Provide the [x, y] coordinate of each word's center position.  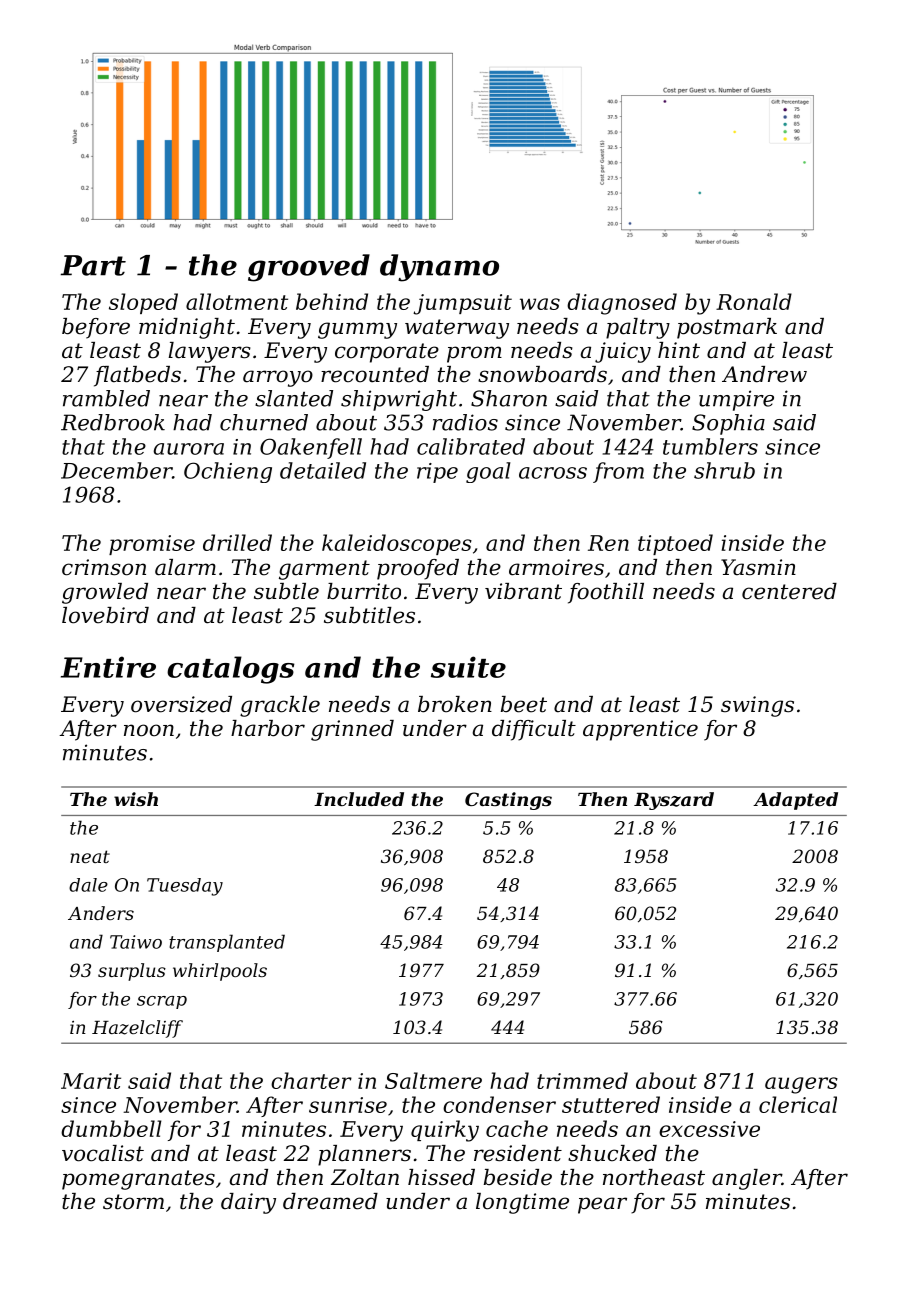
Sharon [509, 398]
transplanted [227, 943]
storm [133, 1202]
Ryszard [674, 801]
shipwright [399, 400]
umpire [736, 400]
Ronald [754, 301]
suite [468, 667]
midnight [187, 328]
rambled [106, 398]
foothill [606, 593]
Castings [508, 801]
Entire [108, 667]
